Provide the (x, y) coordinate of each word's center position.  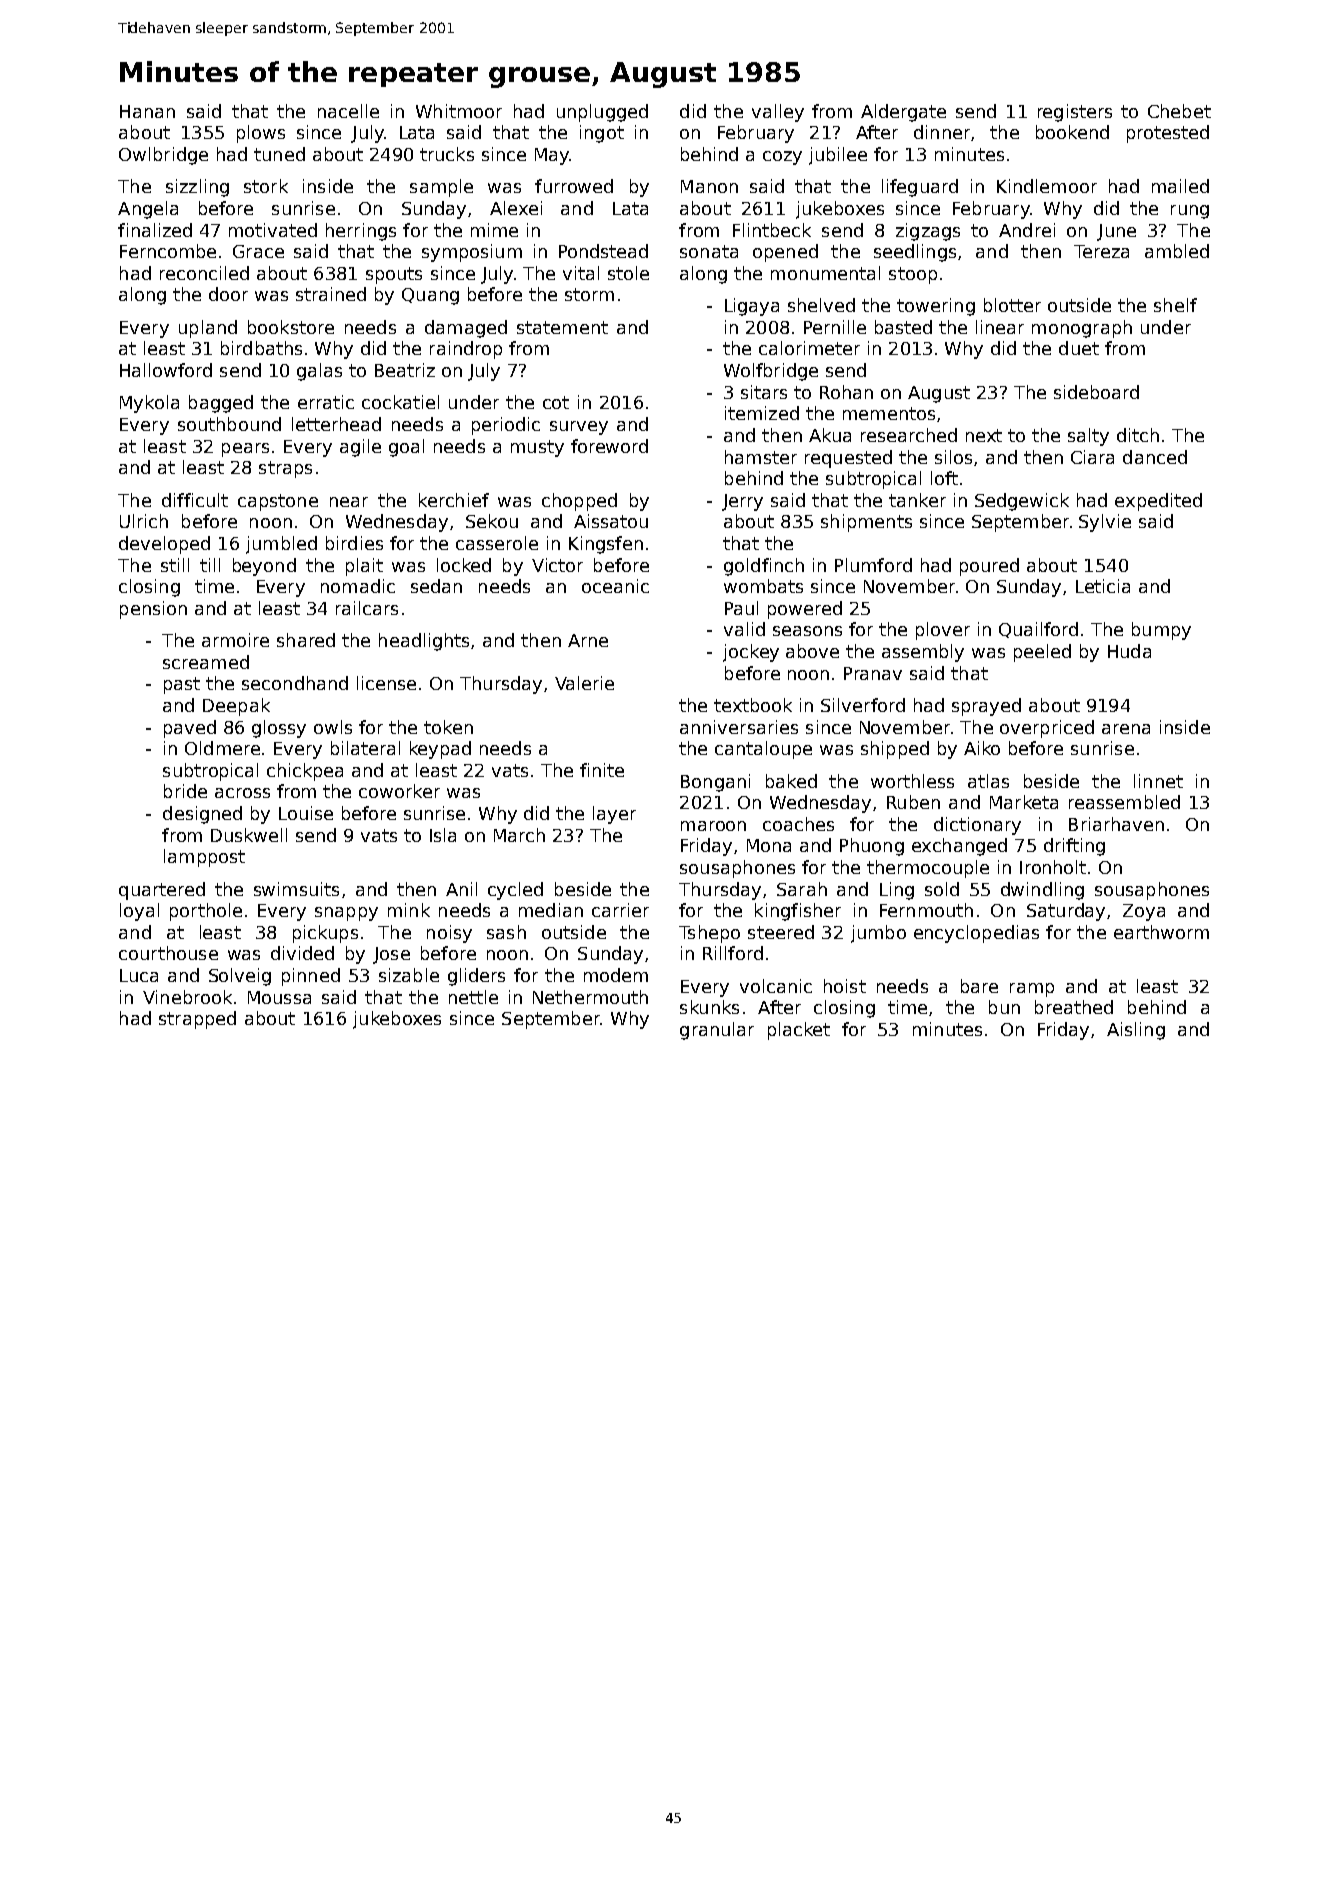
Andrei (1027, 230)
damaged (466, 329)
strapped (197, 1020)
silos (953, 457)
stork (266, 186)
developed (164, 545)
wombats (763, 586)
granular (717, 1031)
